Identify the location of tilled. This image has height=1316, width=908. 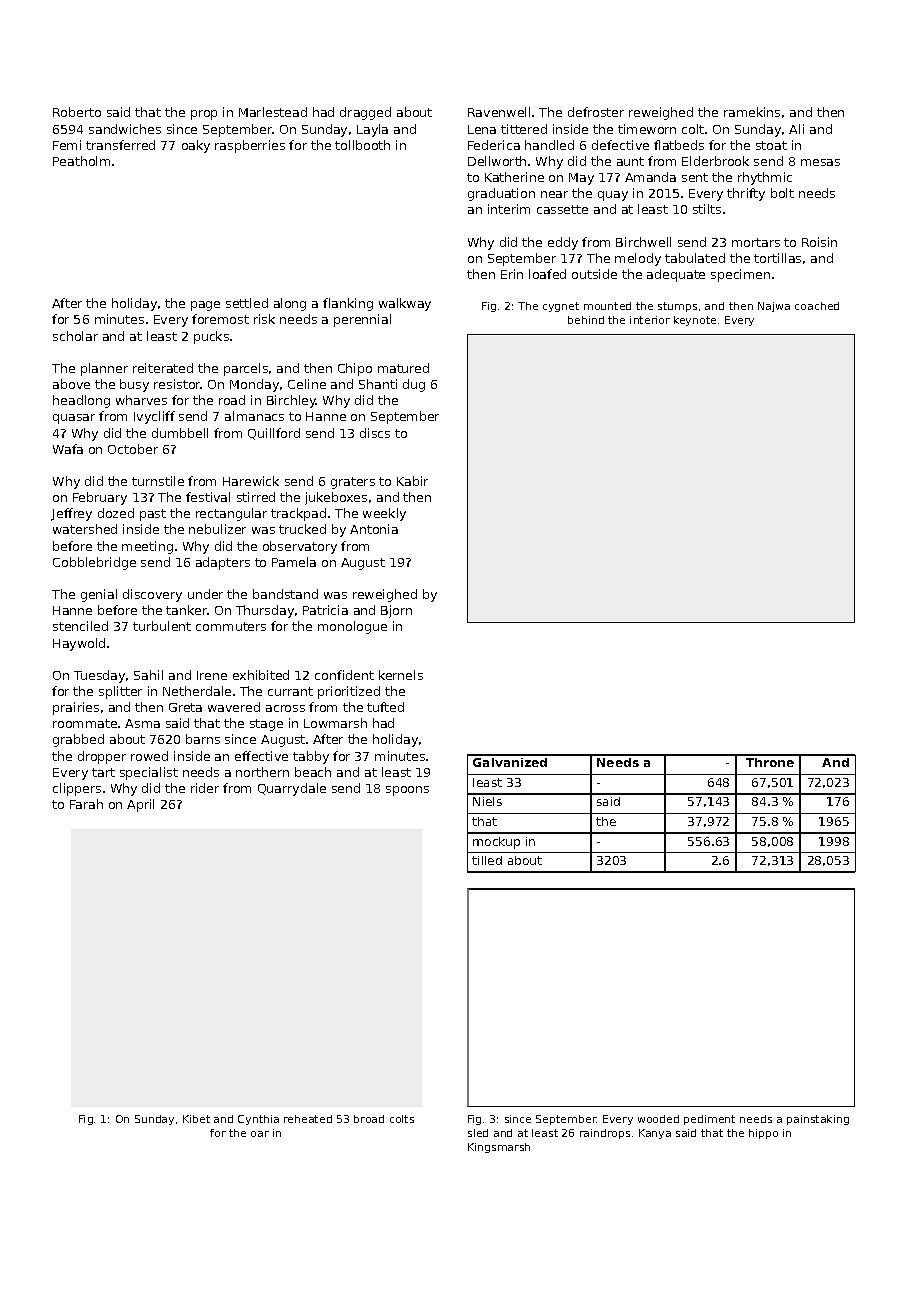
(487, 860).
